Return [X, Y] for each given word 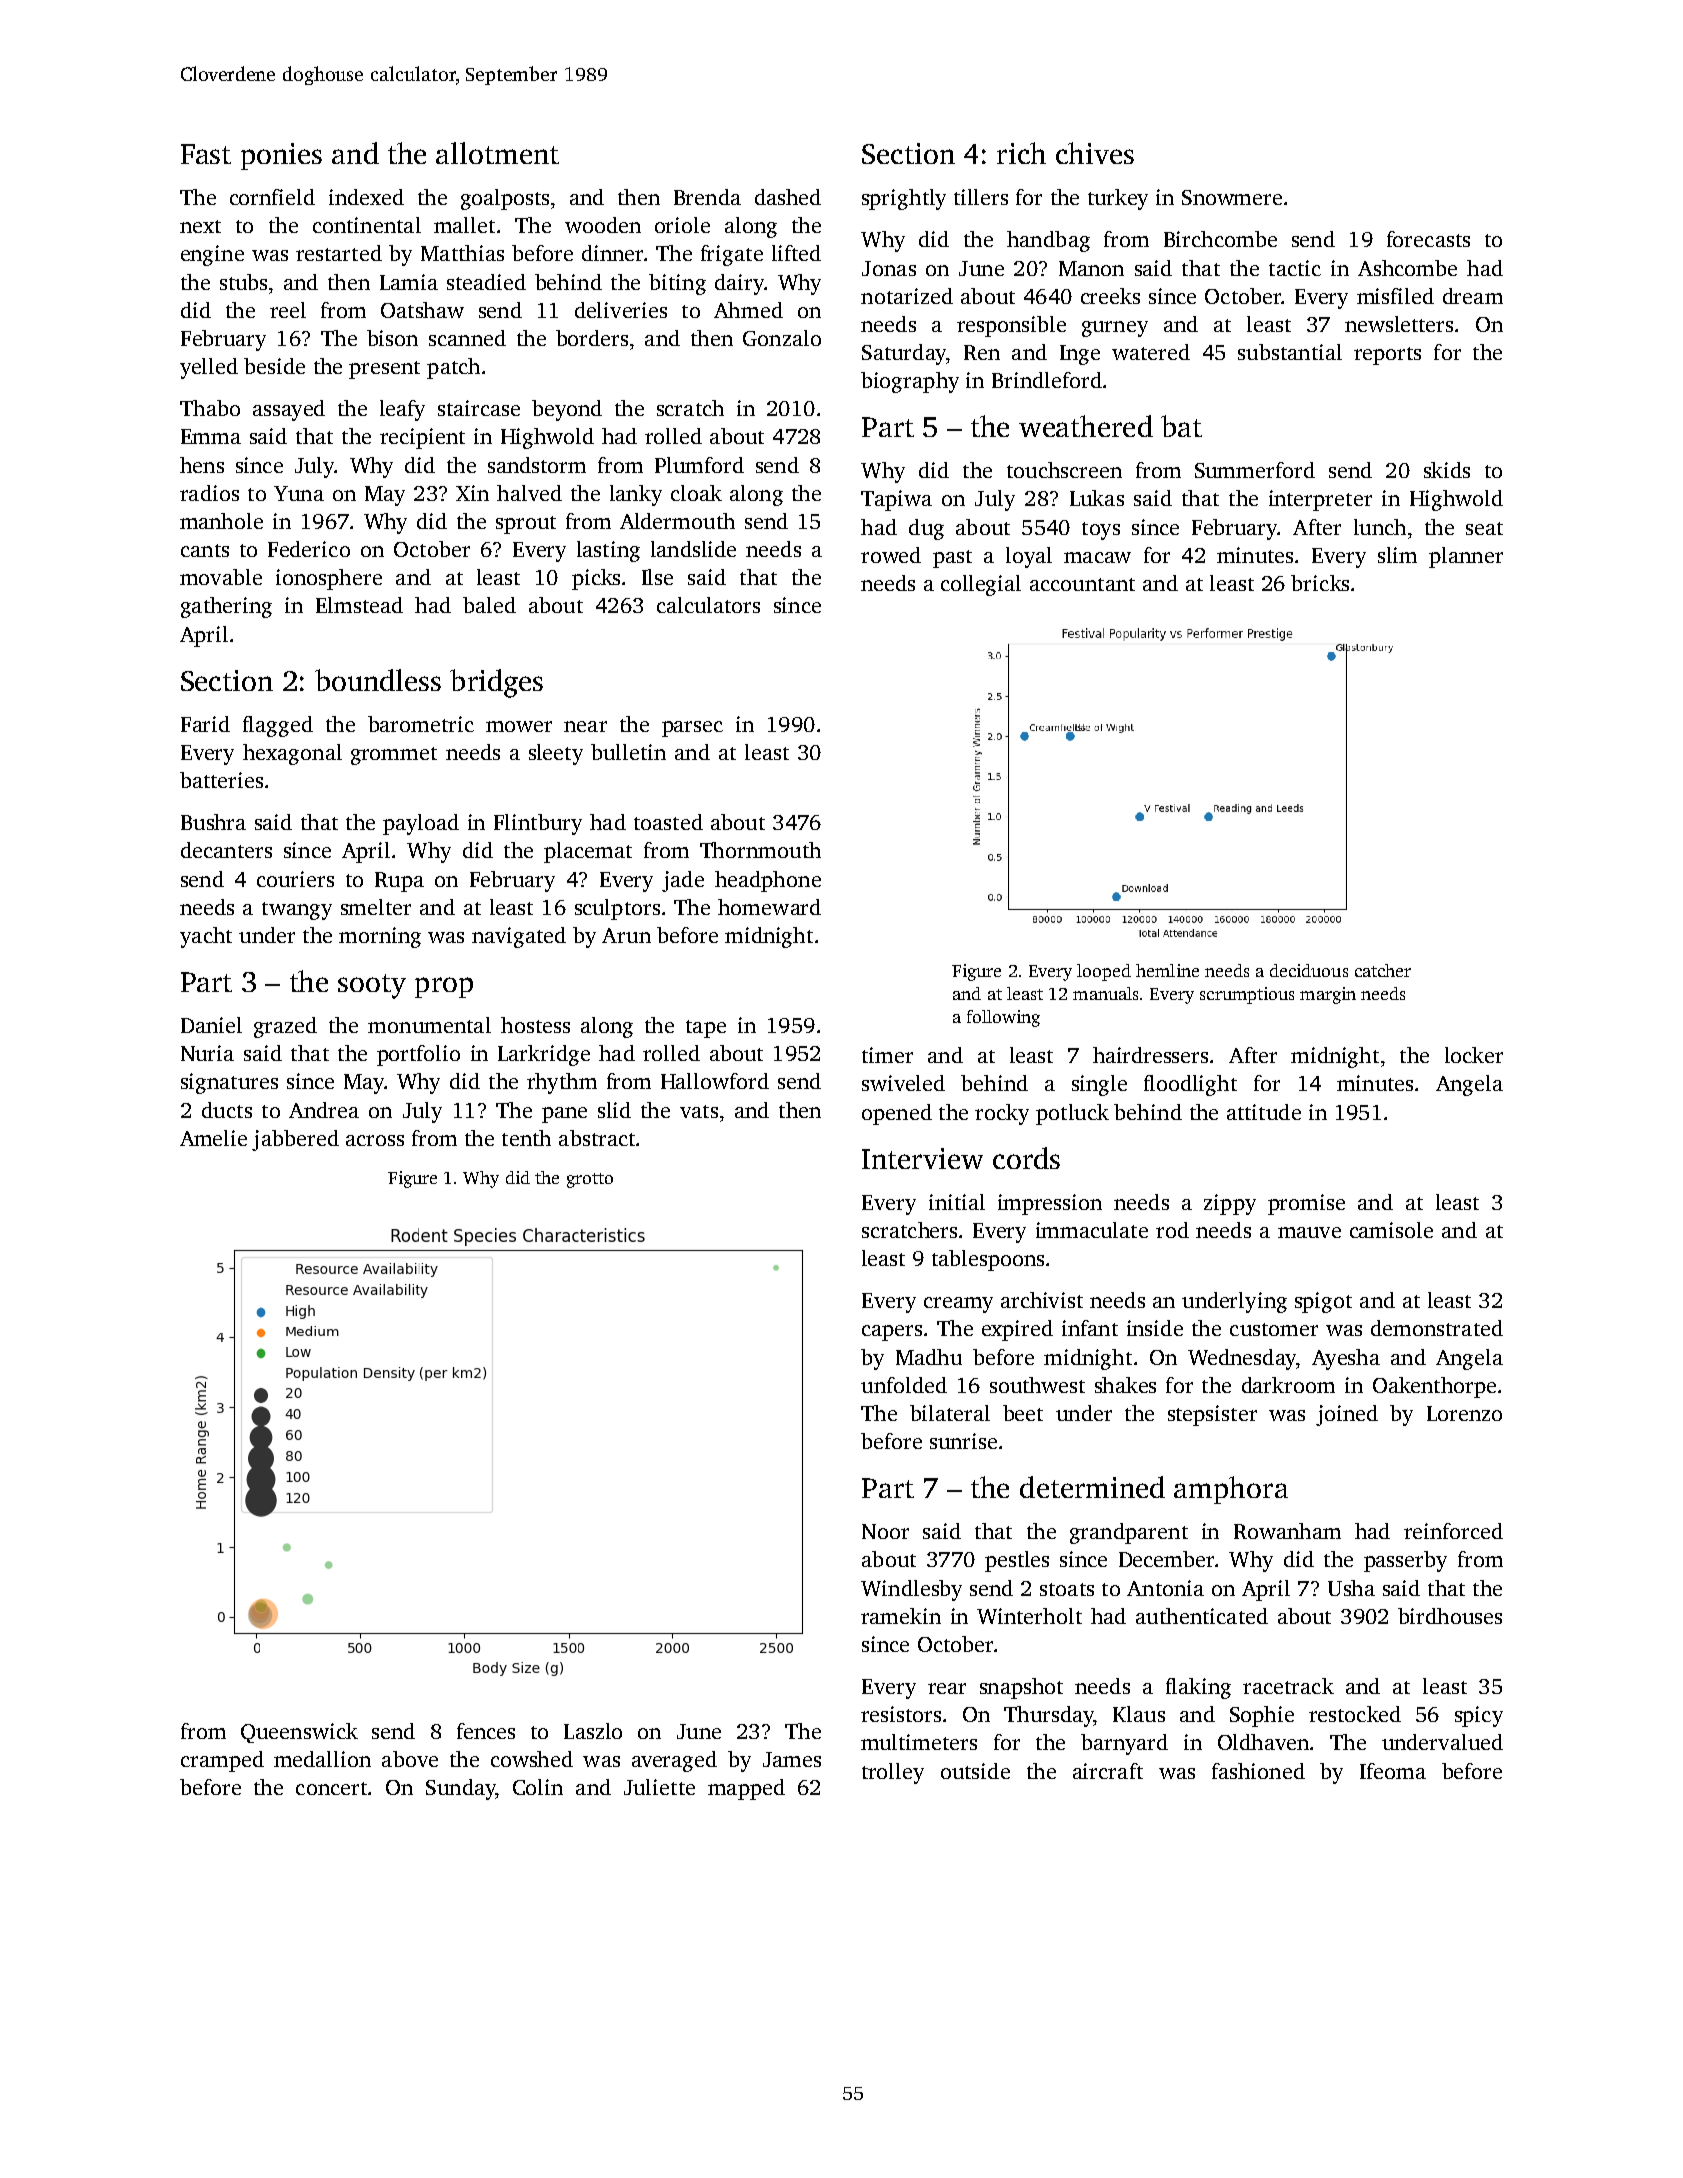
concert [331, 1788]
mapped [746, 1789]
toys [1101, 531]
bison [392, 338]
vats [699, 1111]
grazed [285, 1027]
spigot [1323, 1302]
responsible [1011, 326]
